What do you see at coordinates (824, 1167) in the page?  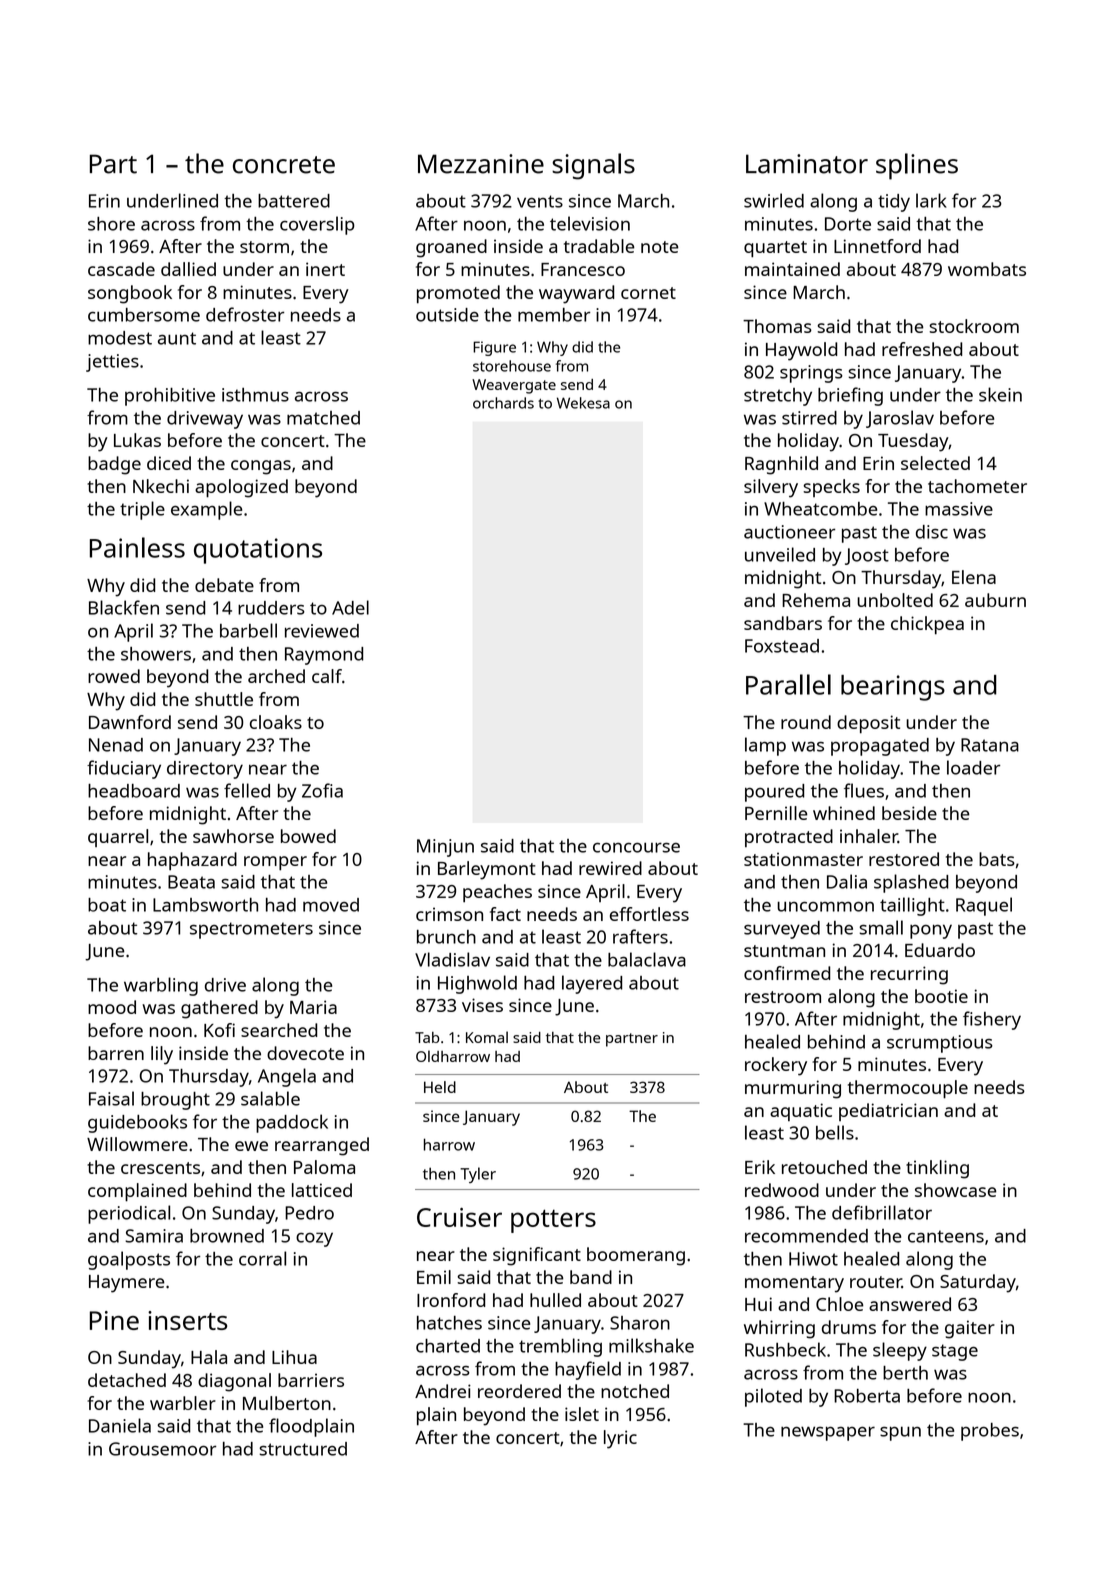 I see `retouched` at bounding box center [824, 1167].
